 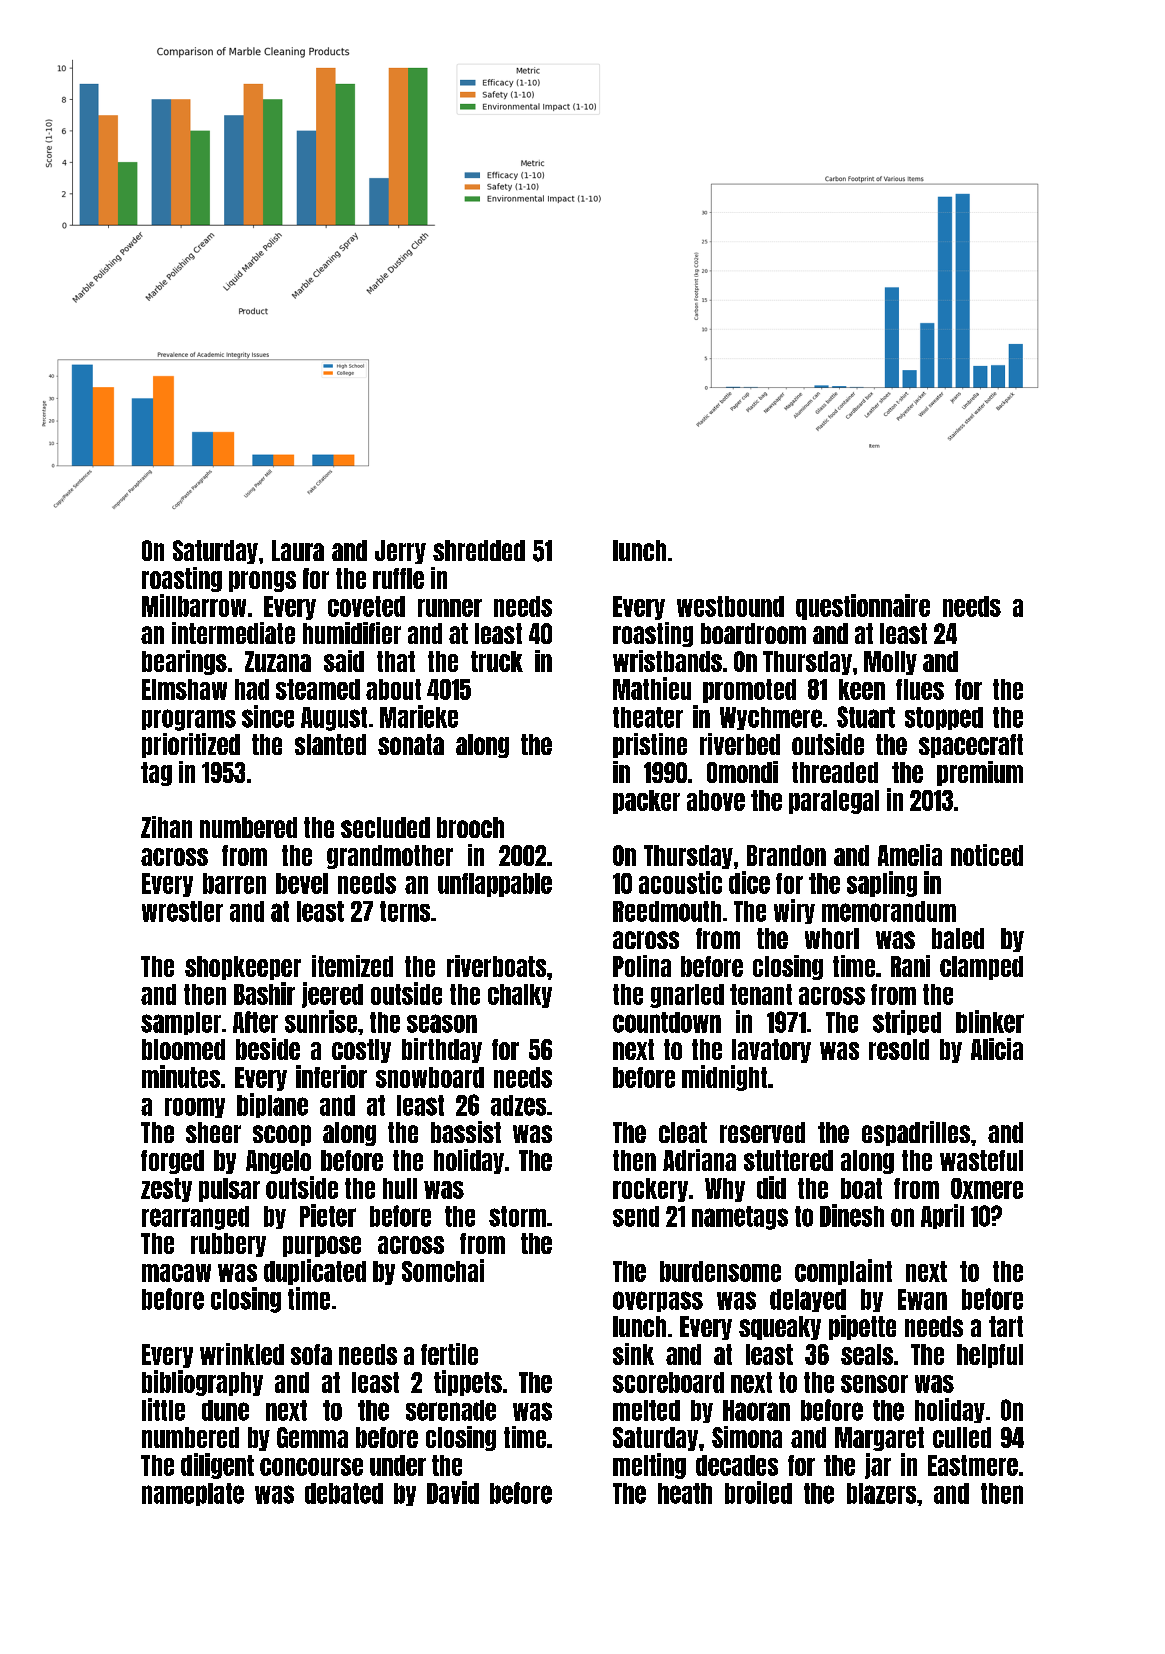 I want to click on heath, so click(x=685, y=1493).
